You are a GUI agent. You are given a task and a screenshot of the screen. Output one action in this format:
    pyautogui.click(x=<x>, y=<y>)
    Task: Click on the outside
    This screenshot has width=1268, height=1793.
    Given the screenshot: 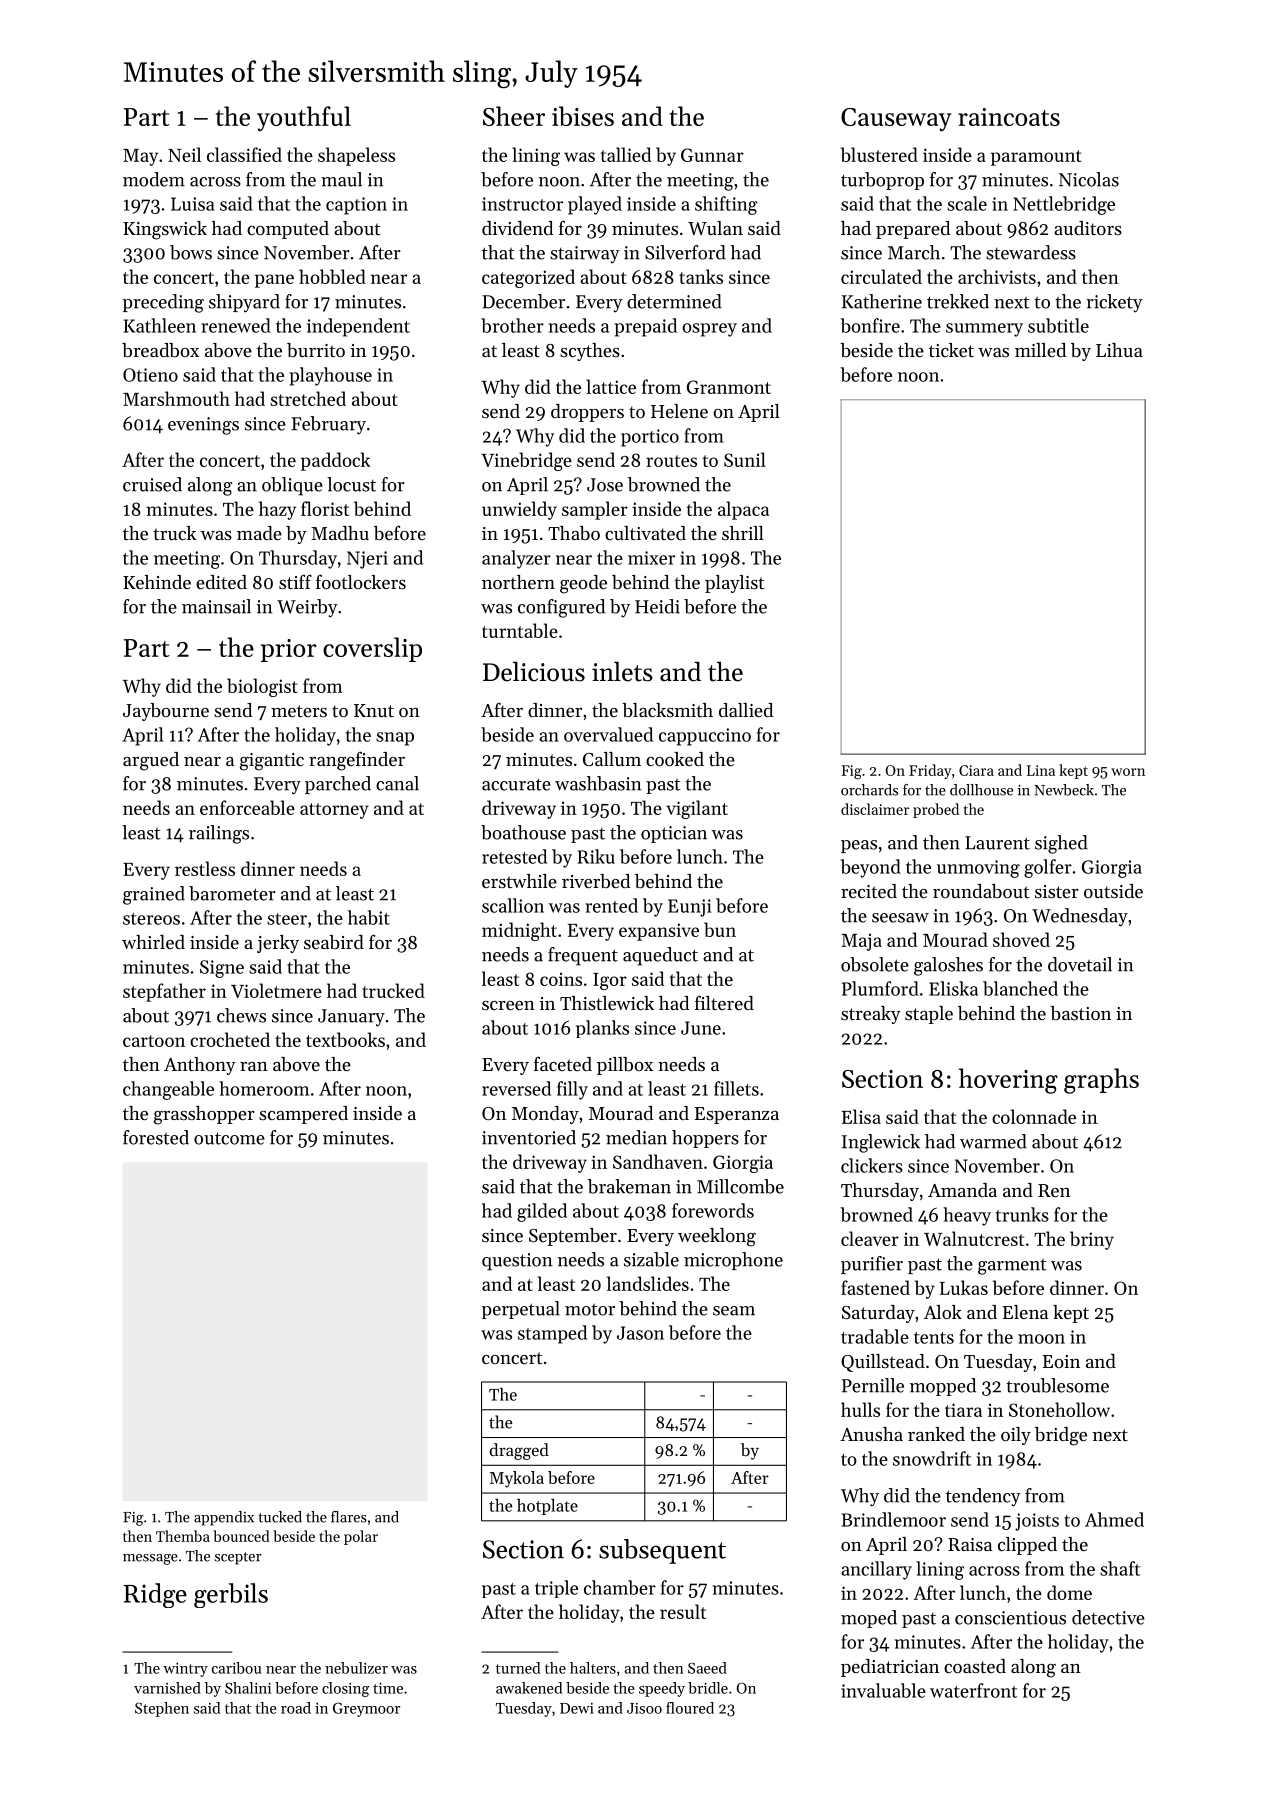 What is the action you would take?
    pyautogui.click(x=1113, y=891)
